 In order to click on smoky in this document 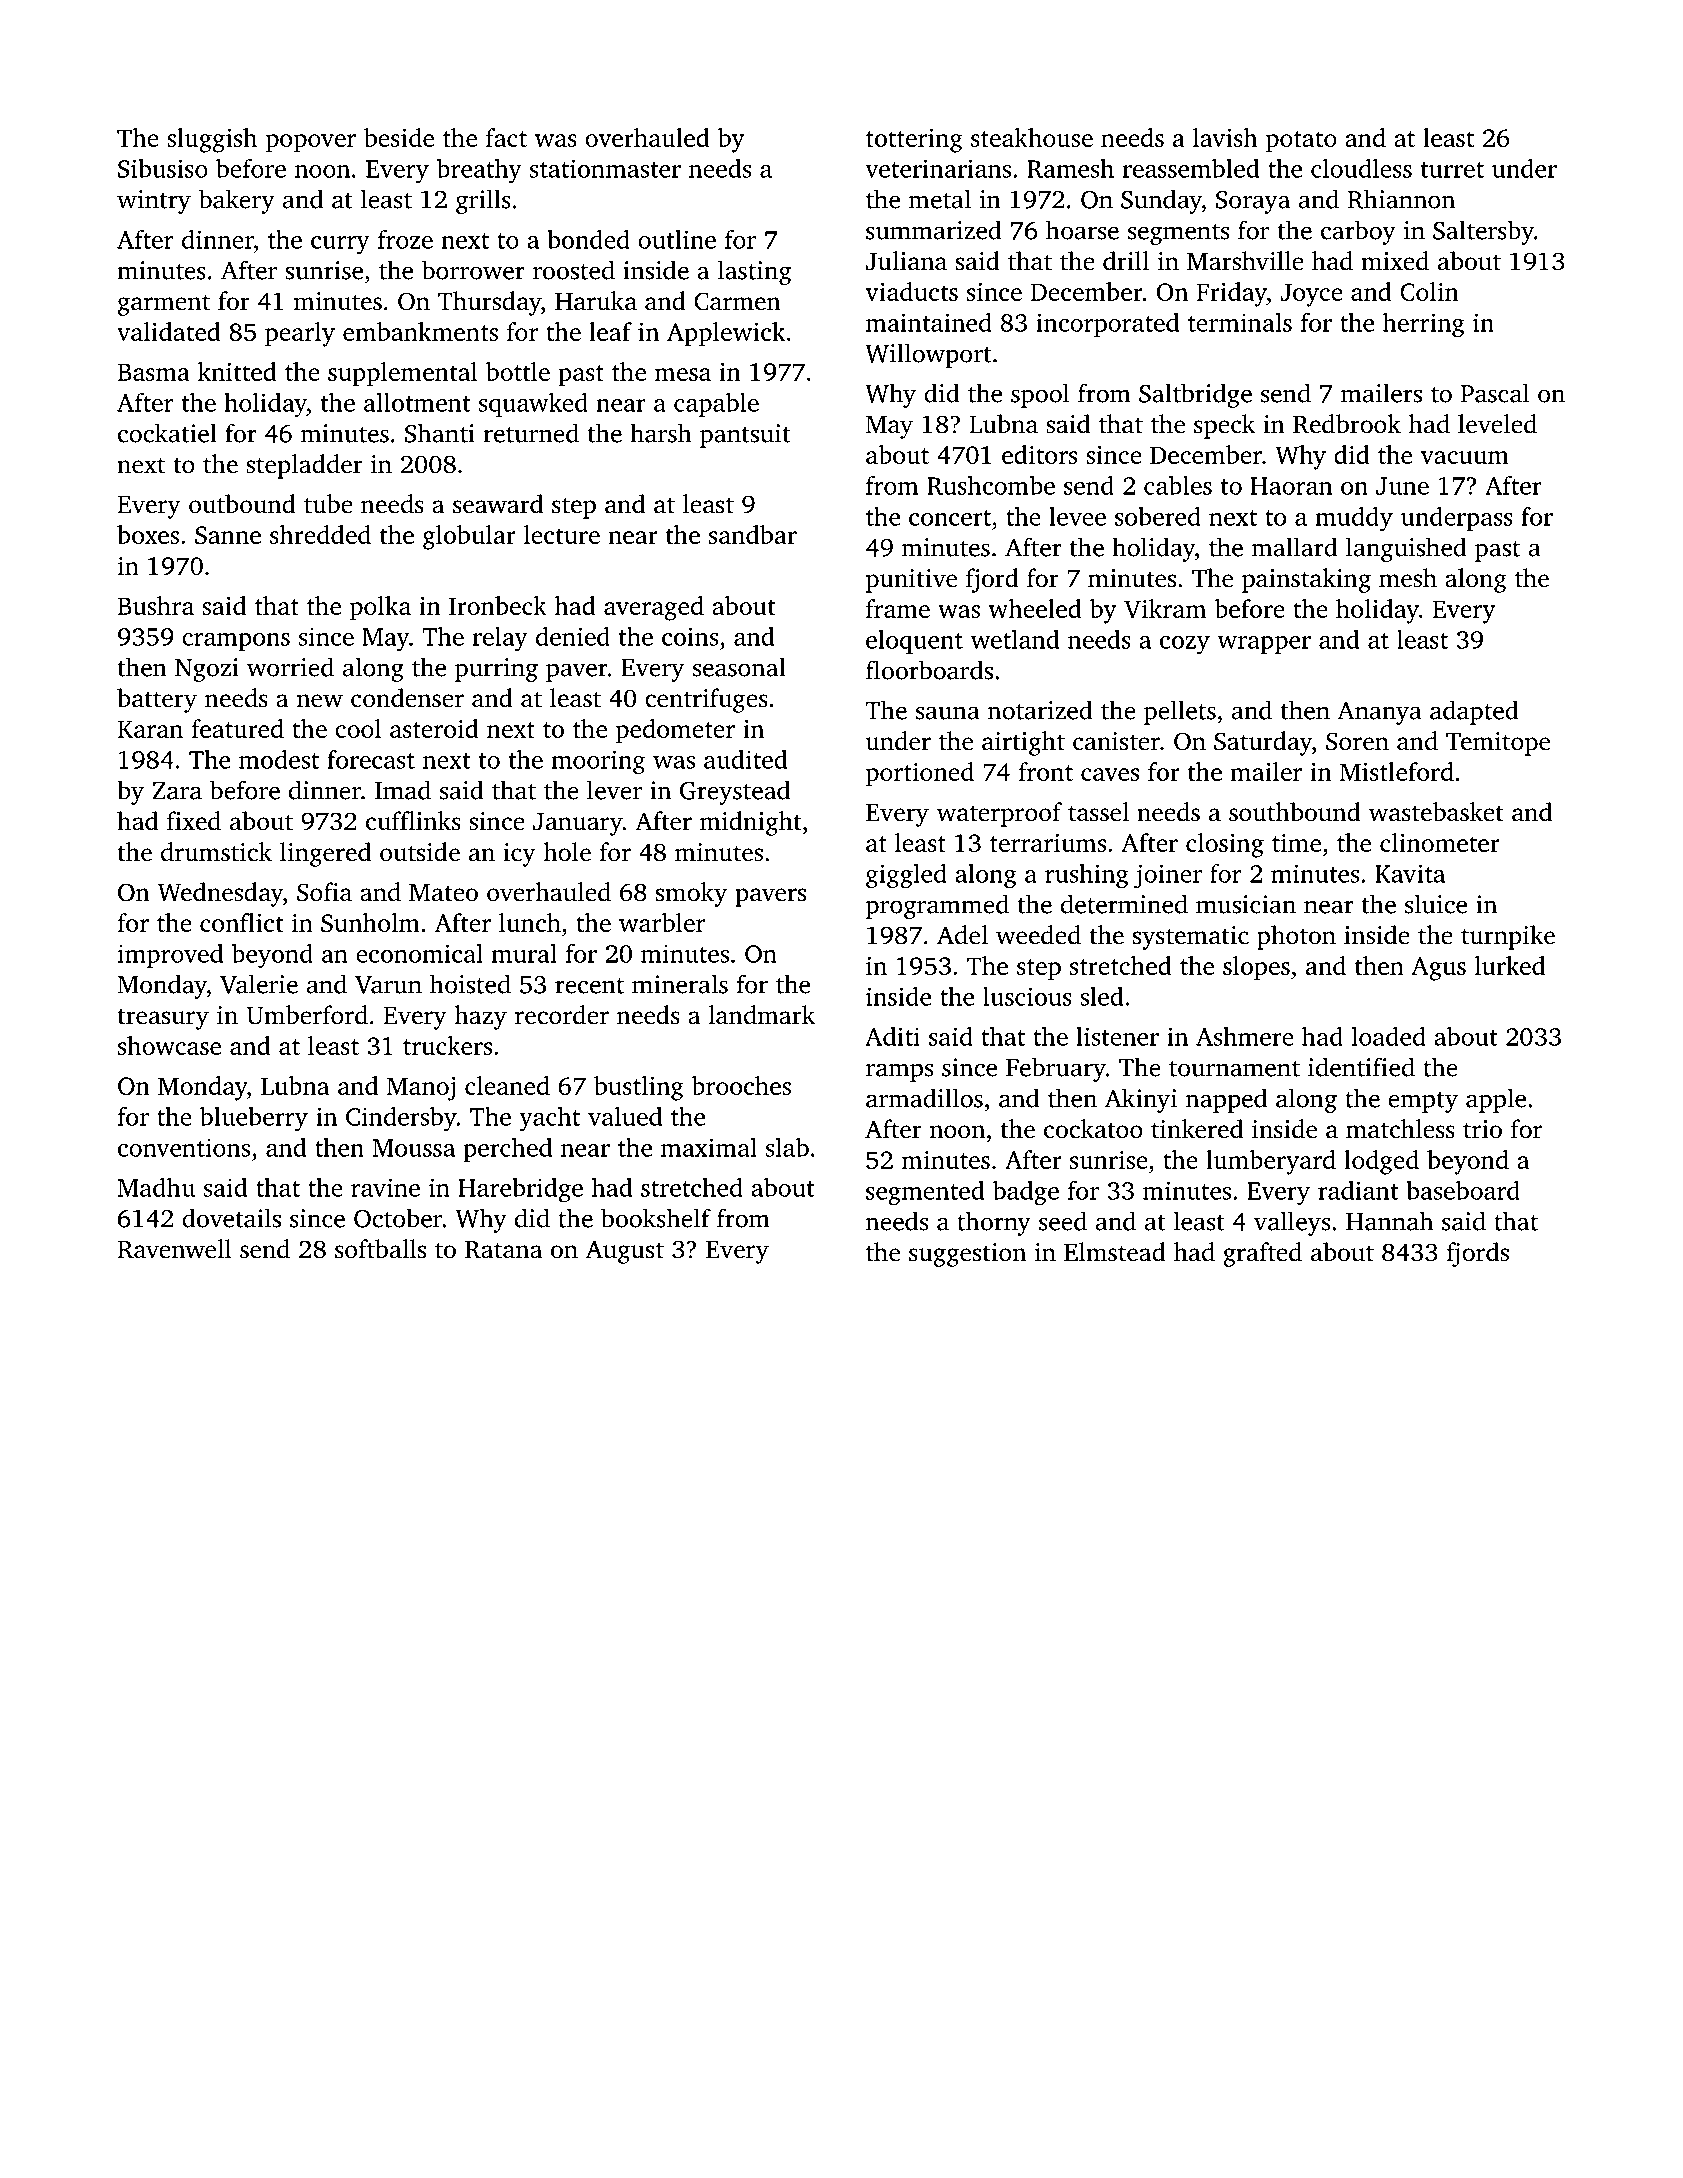, I will do `click(691, 894)`.
